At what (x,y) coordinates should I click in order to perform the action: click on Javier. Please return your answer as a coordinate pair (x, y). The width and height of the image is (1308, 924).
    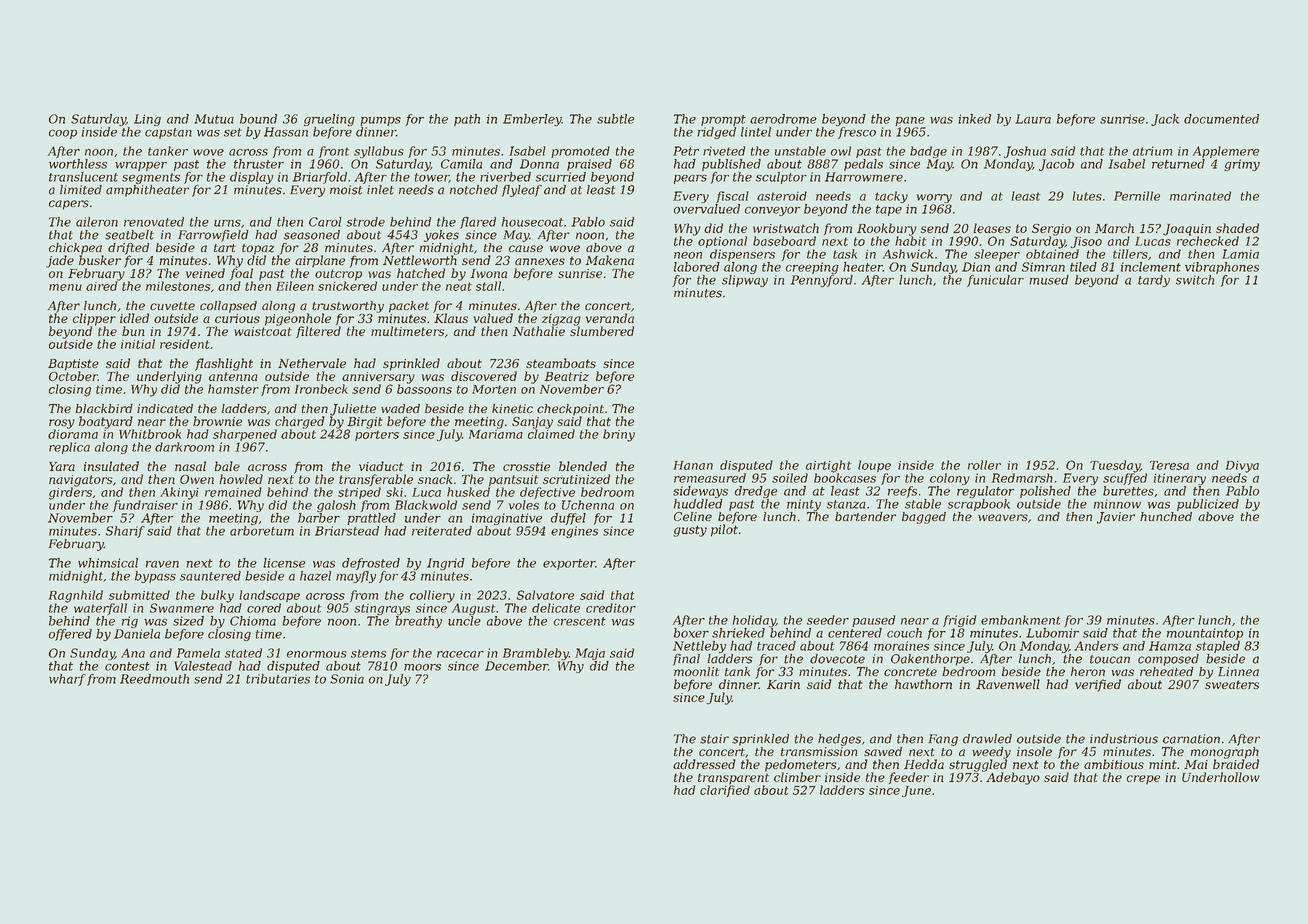
    Looking at the image, I should click on (1116, 518).
